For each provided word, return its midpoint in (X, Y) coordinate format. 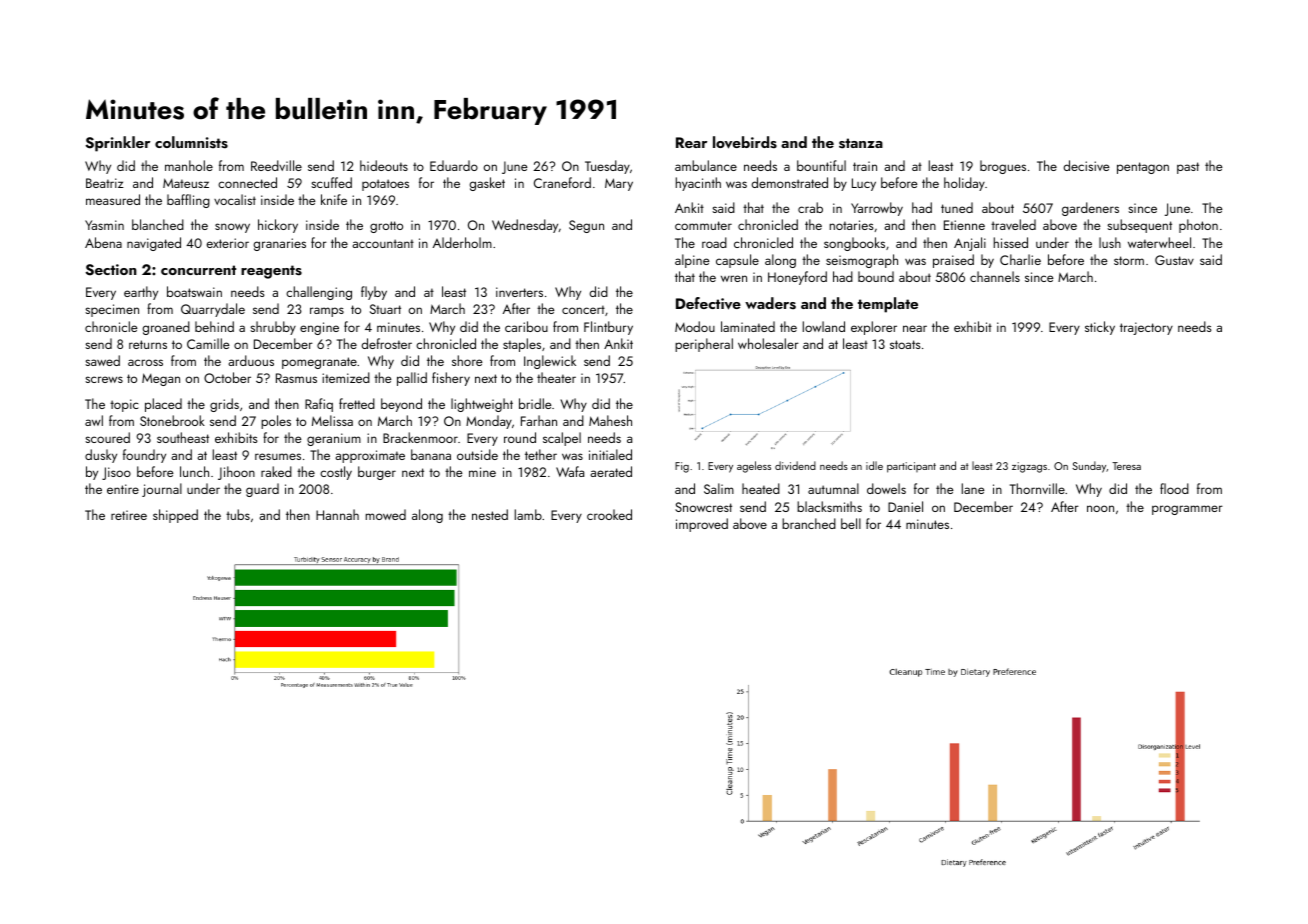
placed (163, 405)
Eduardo (454, 165)
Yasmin (104, 225)
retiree (129, 515)
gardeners (1090, 209)
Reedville (276, 165)
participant (911, 467)
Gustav (1174, 260)
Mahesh (610, 420)
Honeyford (797, 278)
